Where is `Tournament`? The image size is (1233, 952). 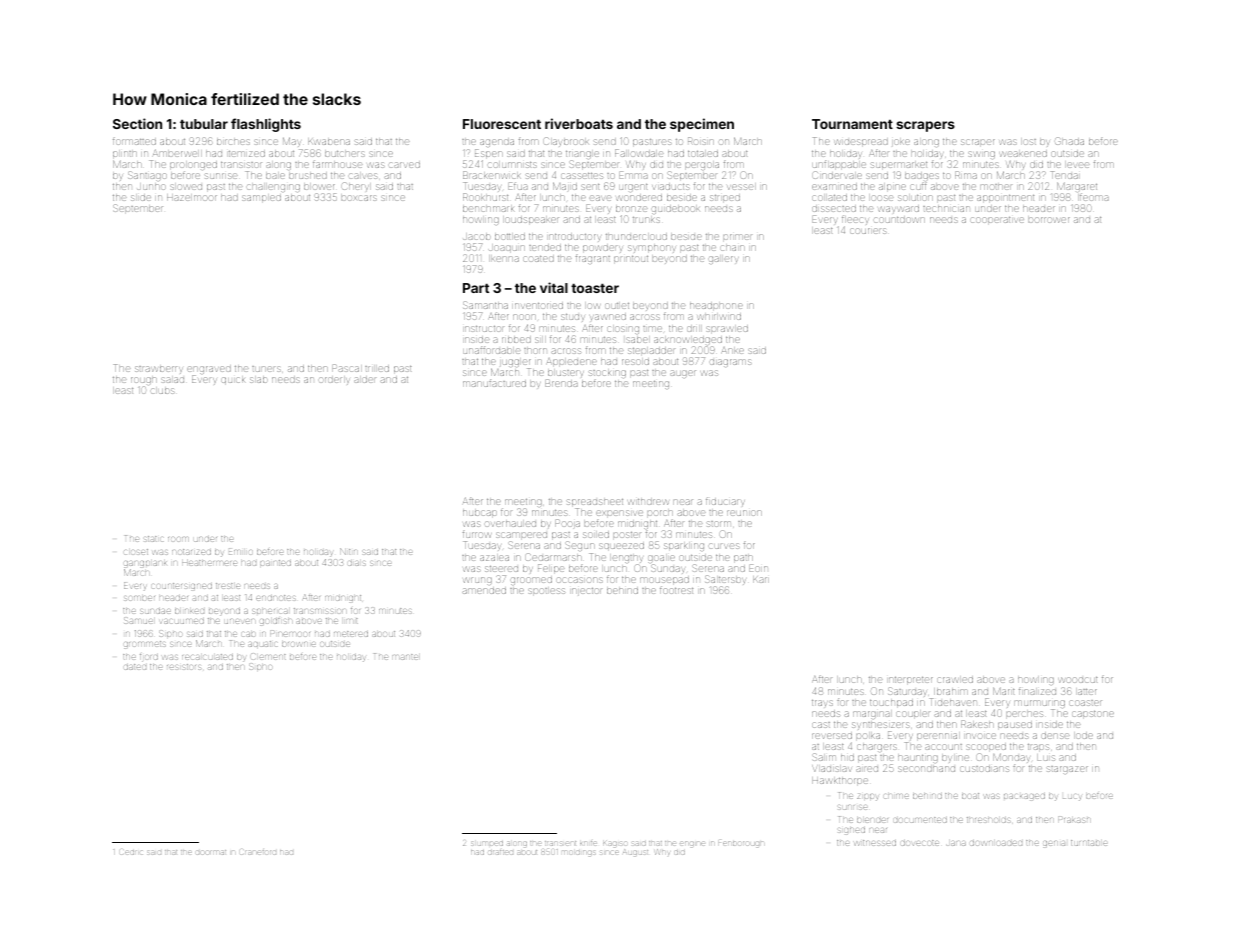 Tournament is located at coordinates (852, 124).
